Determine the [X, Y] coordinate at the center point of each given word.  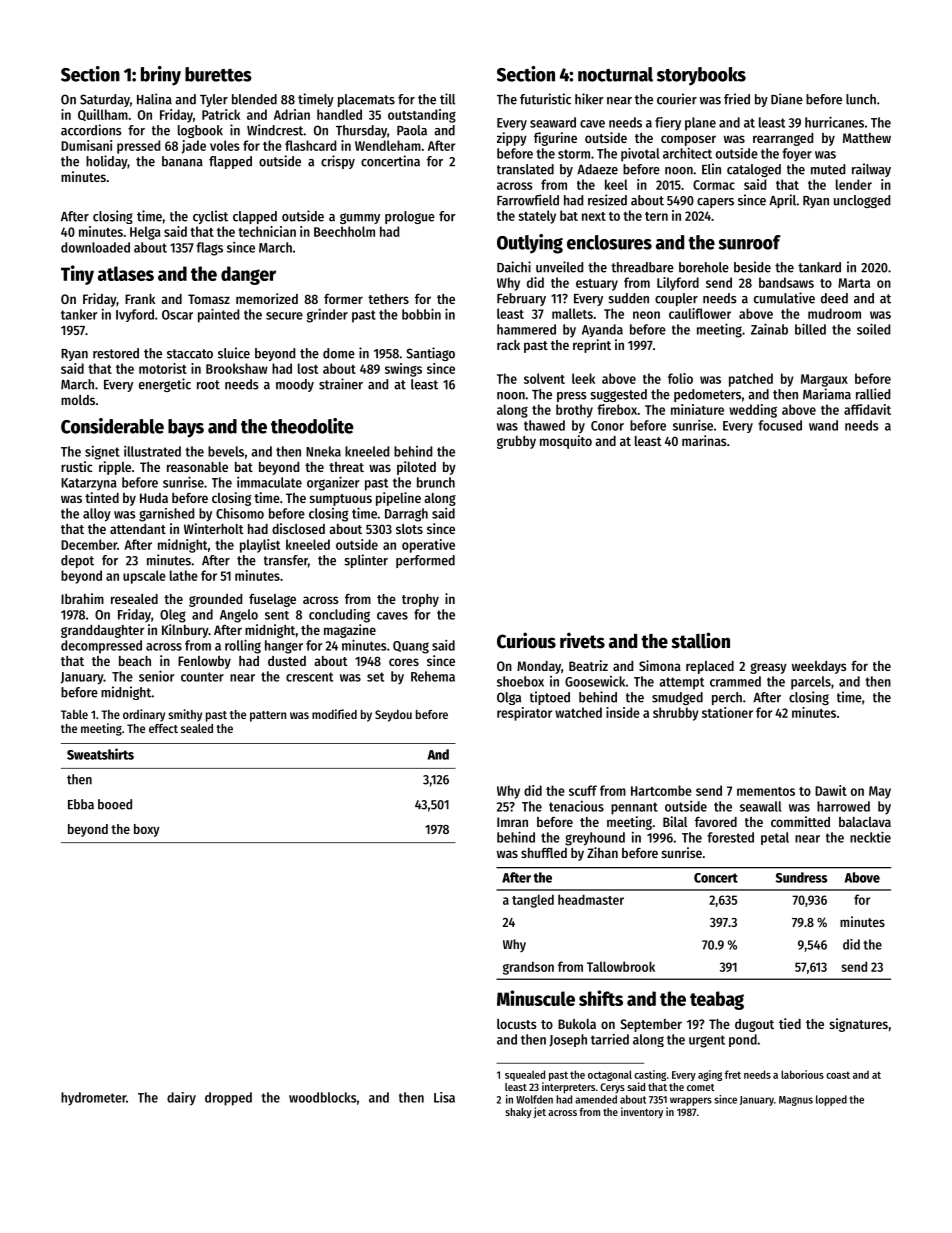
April [782, 201]
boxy [147, 830]
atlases [126, 273]
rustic [76, 466]
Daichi [514, 267]
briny [161, 76]
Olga [509, 698]
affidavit [867, 409]
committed [800, 821]
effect [163, 728]
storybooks [701, 76]
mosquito [566, 442]
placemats [366, 100]
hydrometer [93, 1099]
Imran [512, 822]
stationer [727, 712]
